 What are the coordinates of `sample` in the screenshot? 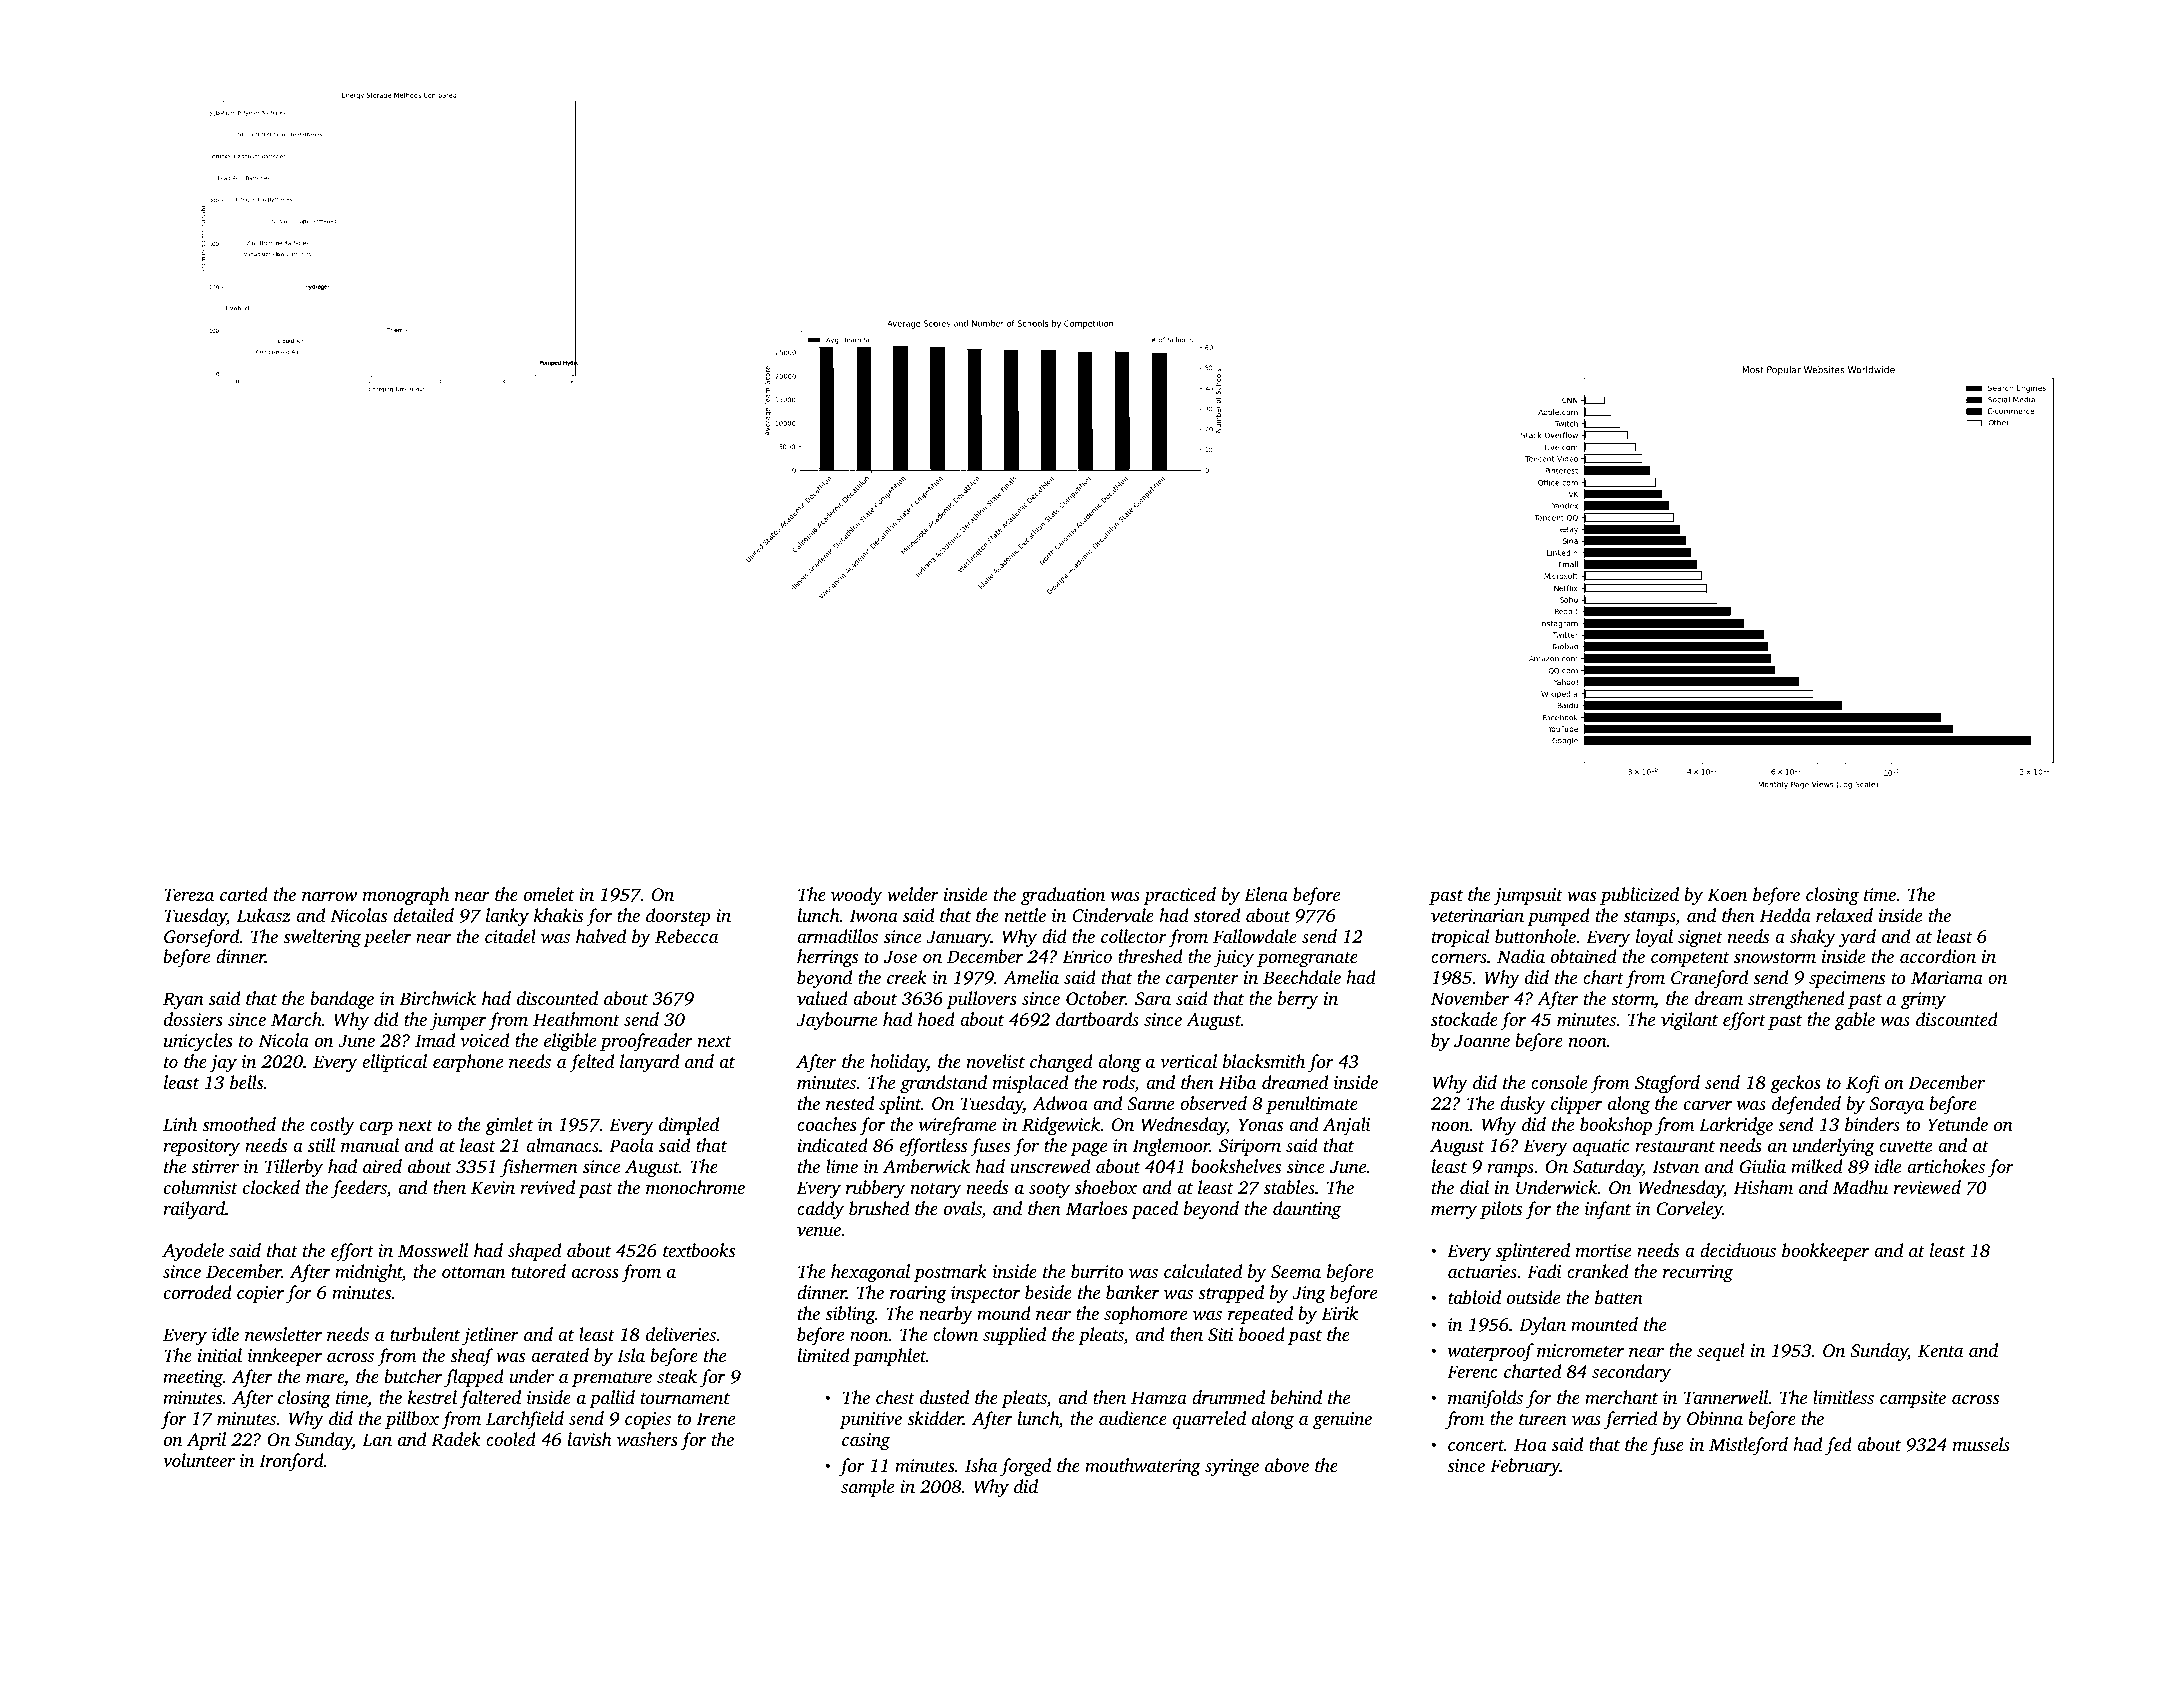 It's located at (867, 1488).
